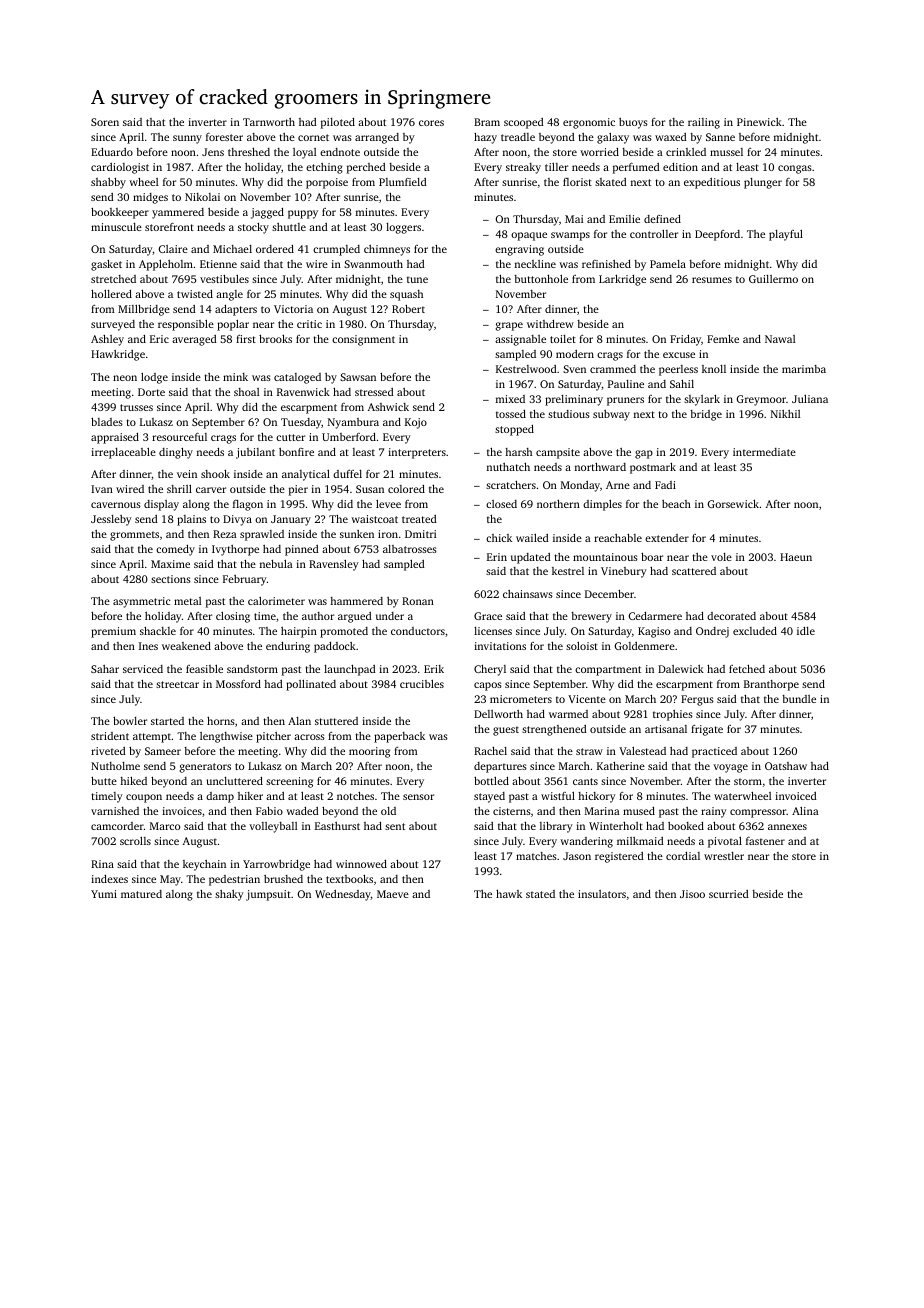  Describe the element at coordinates (420, 534) in the document. I see `Dmitri` at that location.
